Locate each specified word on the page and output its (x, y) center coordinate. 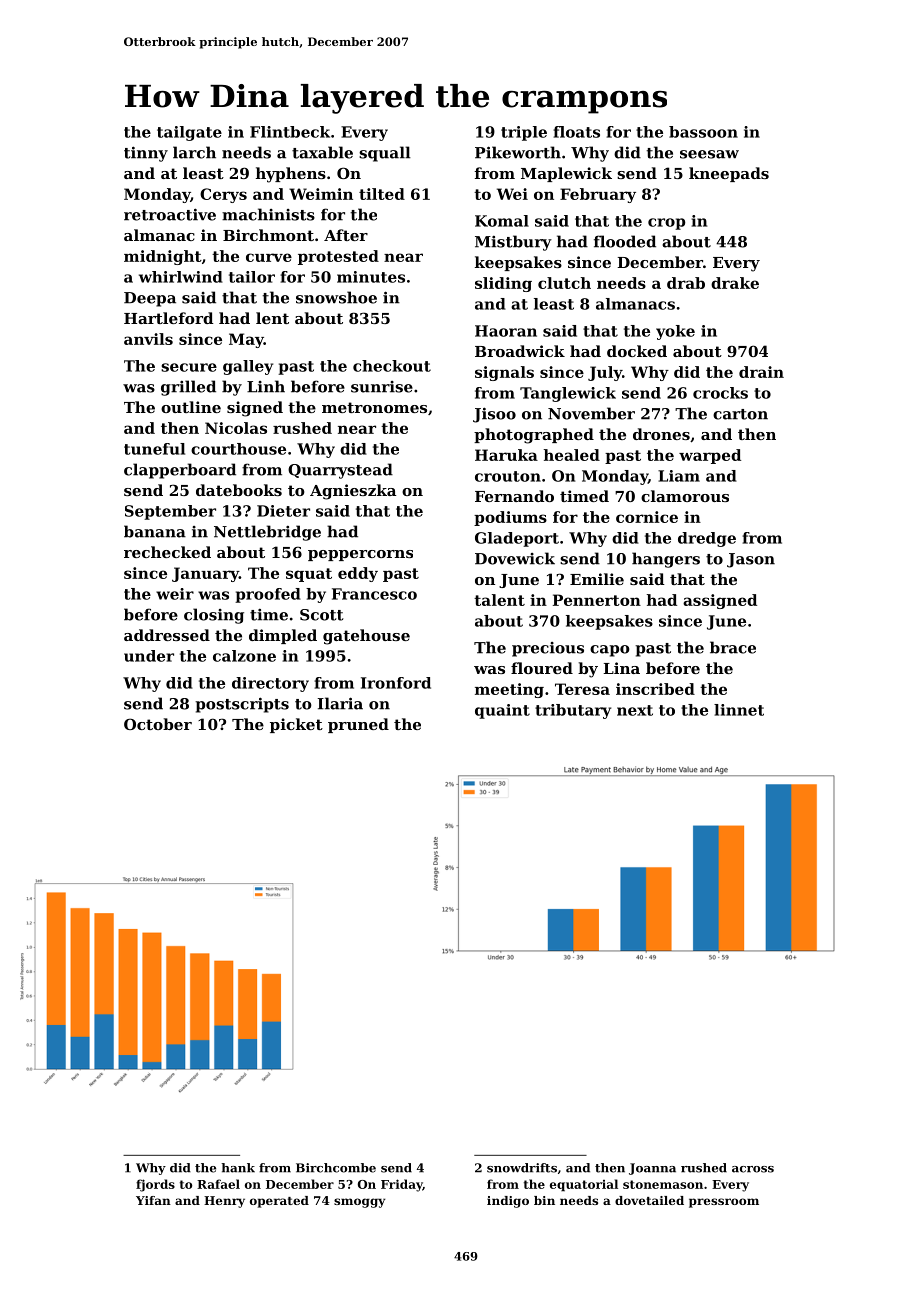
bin (544, 1200)
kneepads (729, 174)
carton (740, 414)
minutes (371, 277)
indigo (508, 1202)
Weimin (321, 194)
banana (155, 531)
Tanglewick (568, 394)
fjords (155, 1185)
